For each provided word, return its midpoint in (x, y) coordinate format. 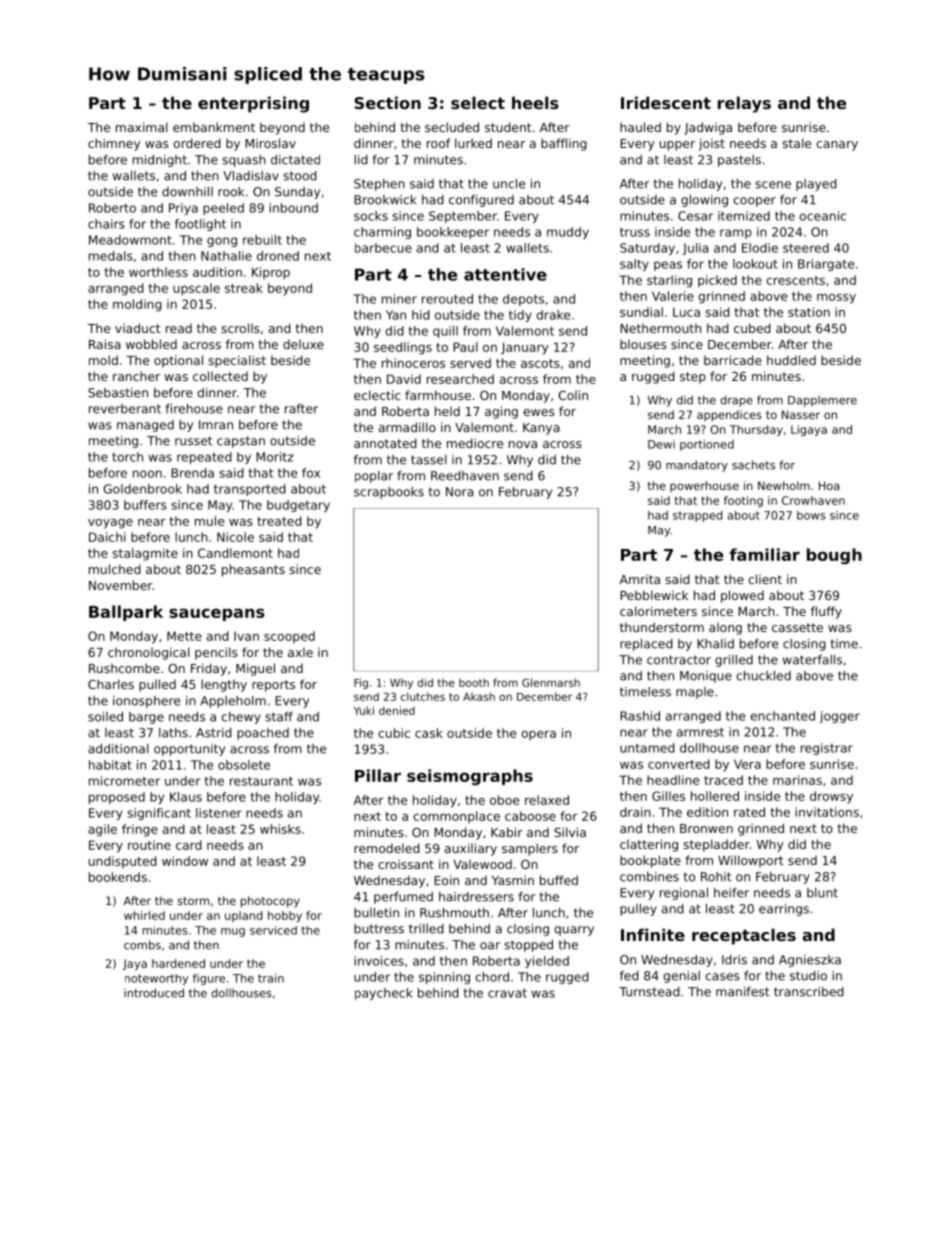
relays (744, 104)
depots (523, 300)
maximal (142, 127)
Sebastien (118, 393)
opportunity (189, 750)
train (271, 978)
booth (474, 682)
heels (535, 102)
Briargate (826, 265)
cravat (507, 993)
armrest (700, 732)
